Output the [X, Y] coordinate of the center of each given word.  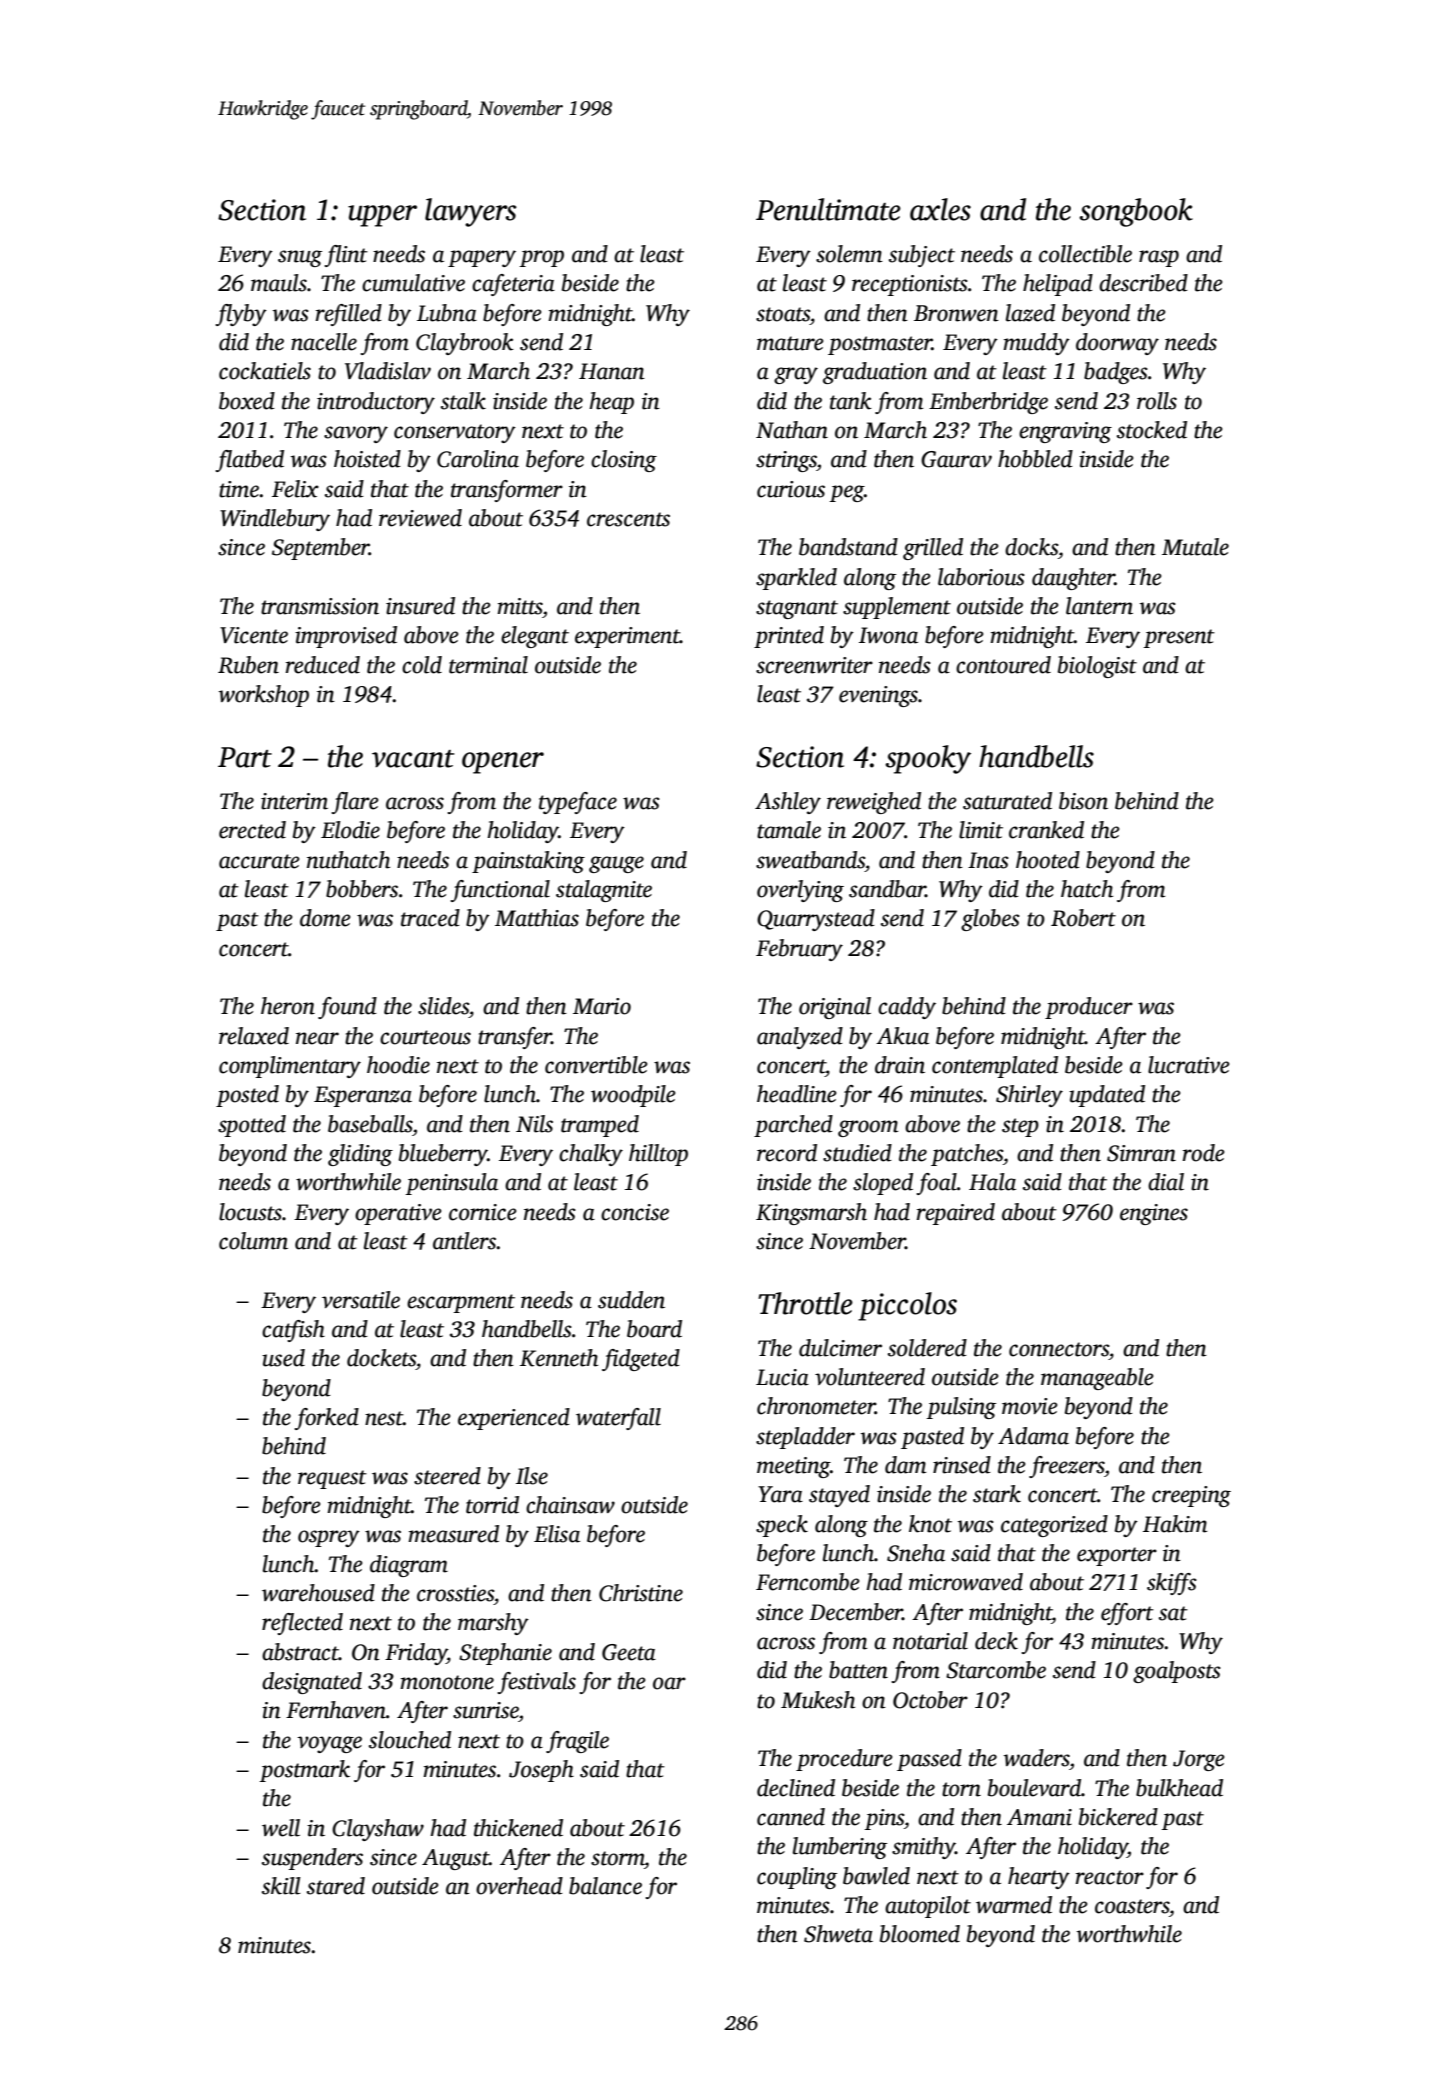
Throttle [805, 1303]
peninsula [452, 1184]
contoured [1003, 665]
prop [542, 258]
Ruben [248, 665]
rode [1203, 1153]
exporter [1117, 1556]
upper [382, 216]
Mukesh [818, 1700]
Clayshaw [378, 1830]
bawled [876, 1876]
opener [503, 763]
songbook [1136, 212]
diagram [409, 1566]
